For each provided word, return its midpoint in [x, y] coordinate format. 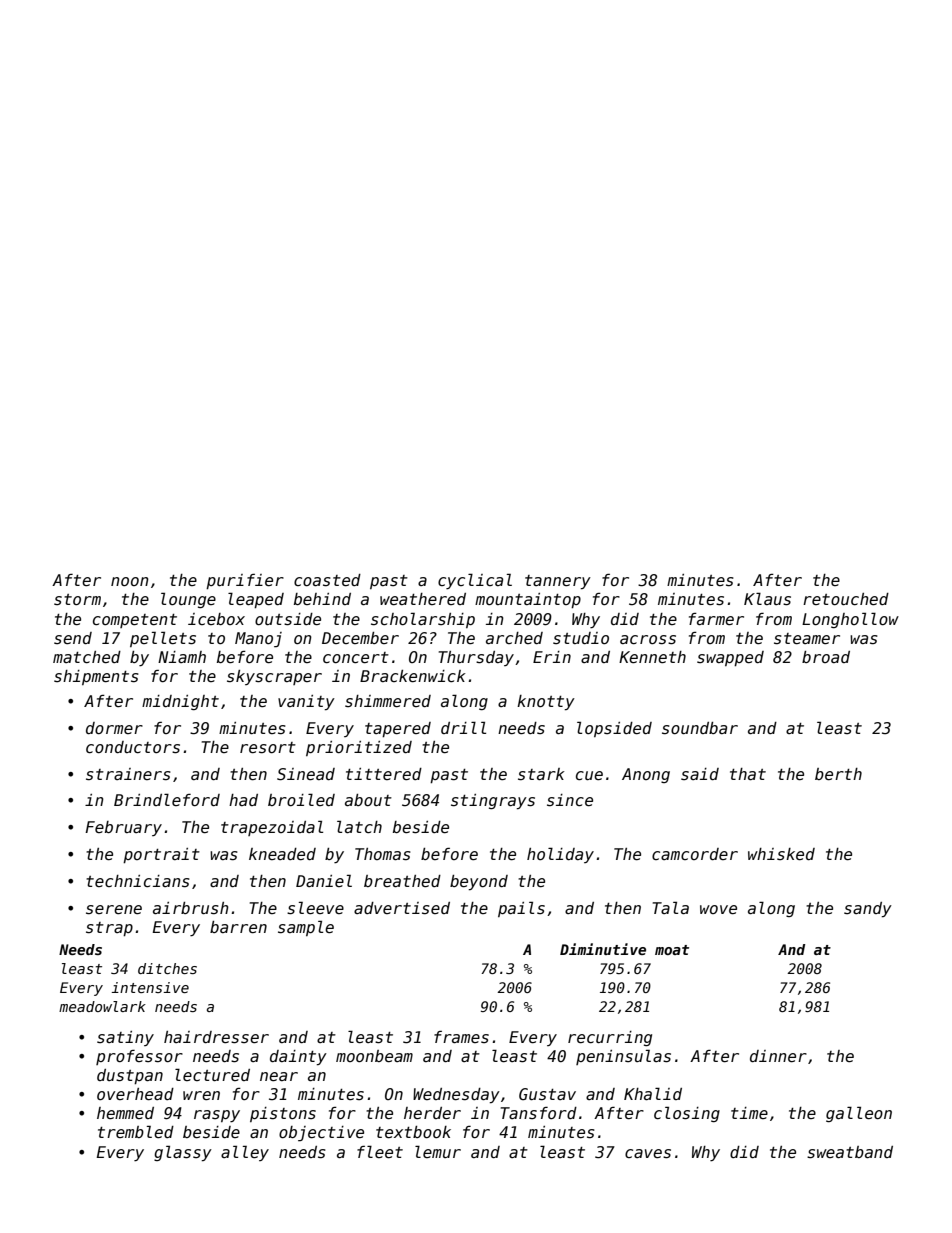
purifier [245, 581]
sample [306, 928]
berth [838, 774]
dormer [114, 728]
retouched [846, 599]
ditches [167, 968]
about [368, 800]
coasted [327, 580]
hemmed [125, 1113]
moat [672, 950]
